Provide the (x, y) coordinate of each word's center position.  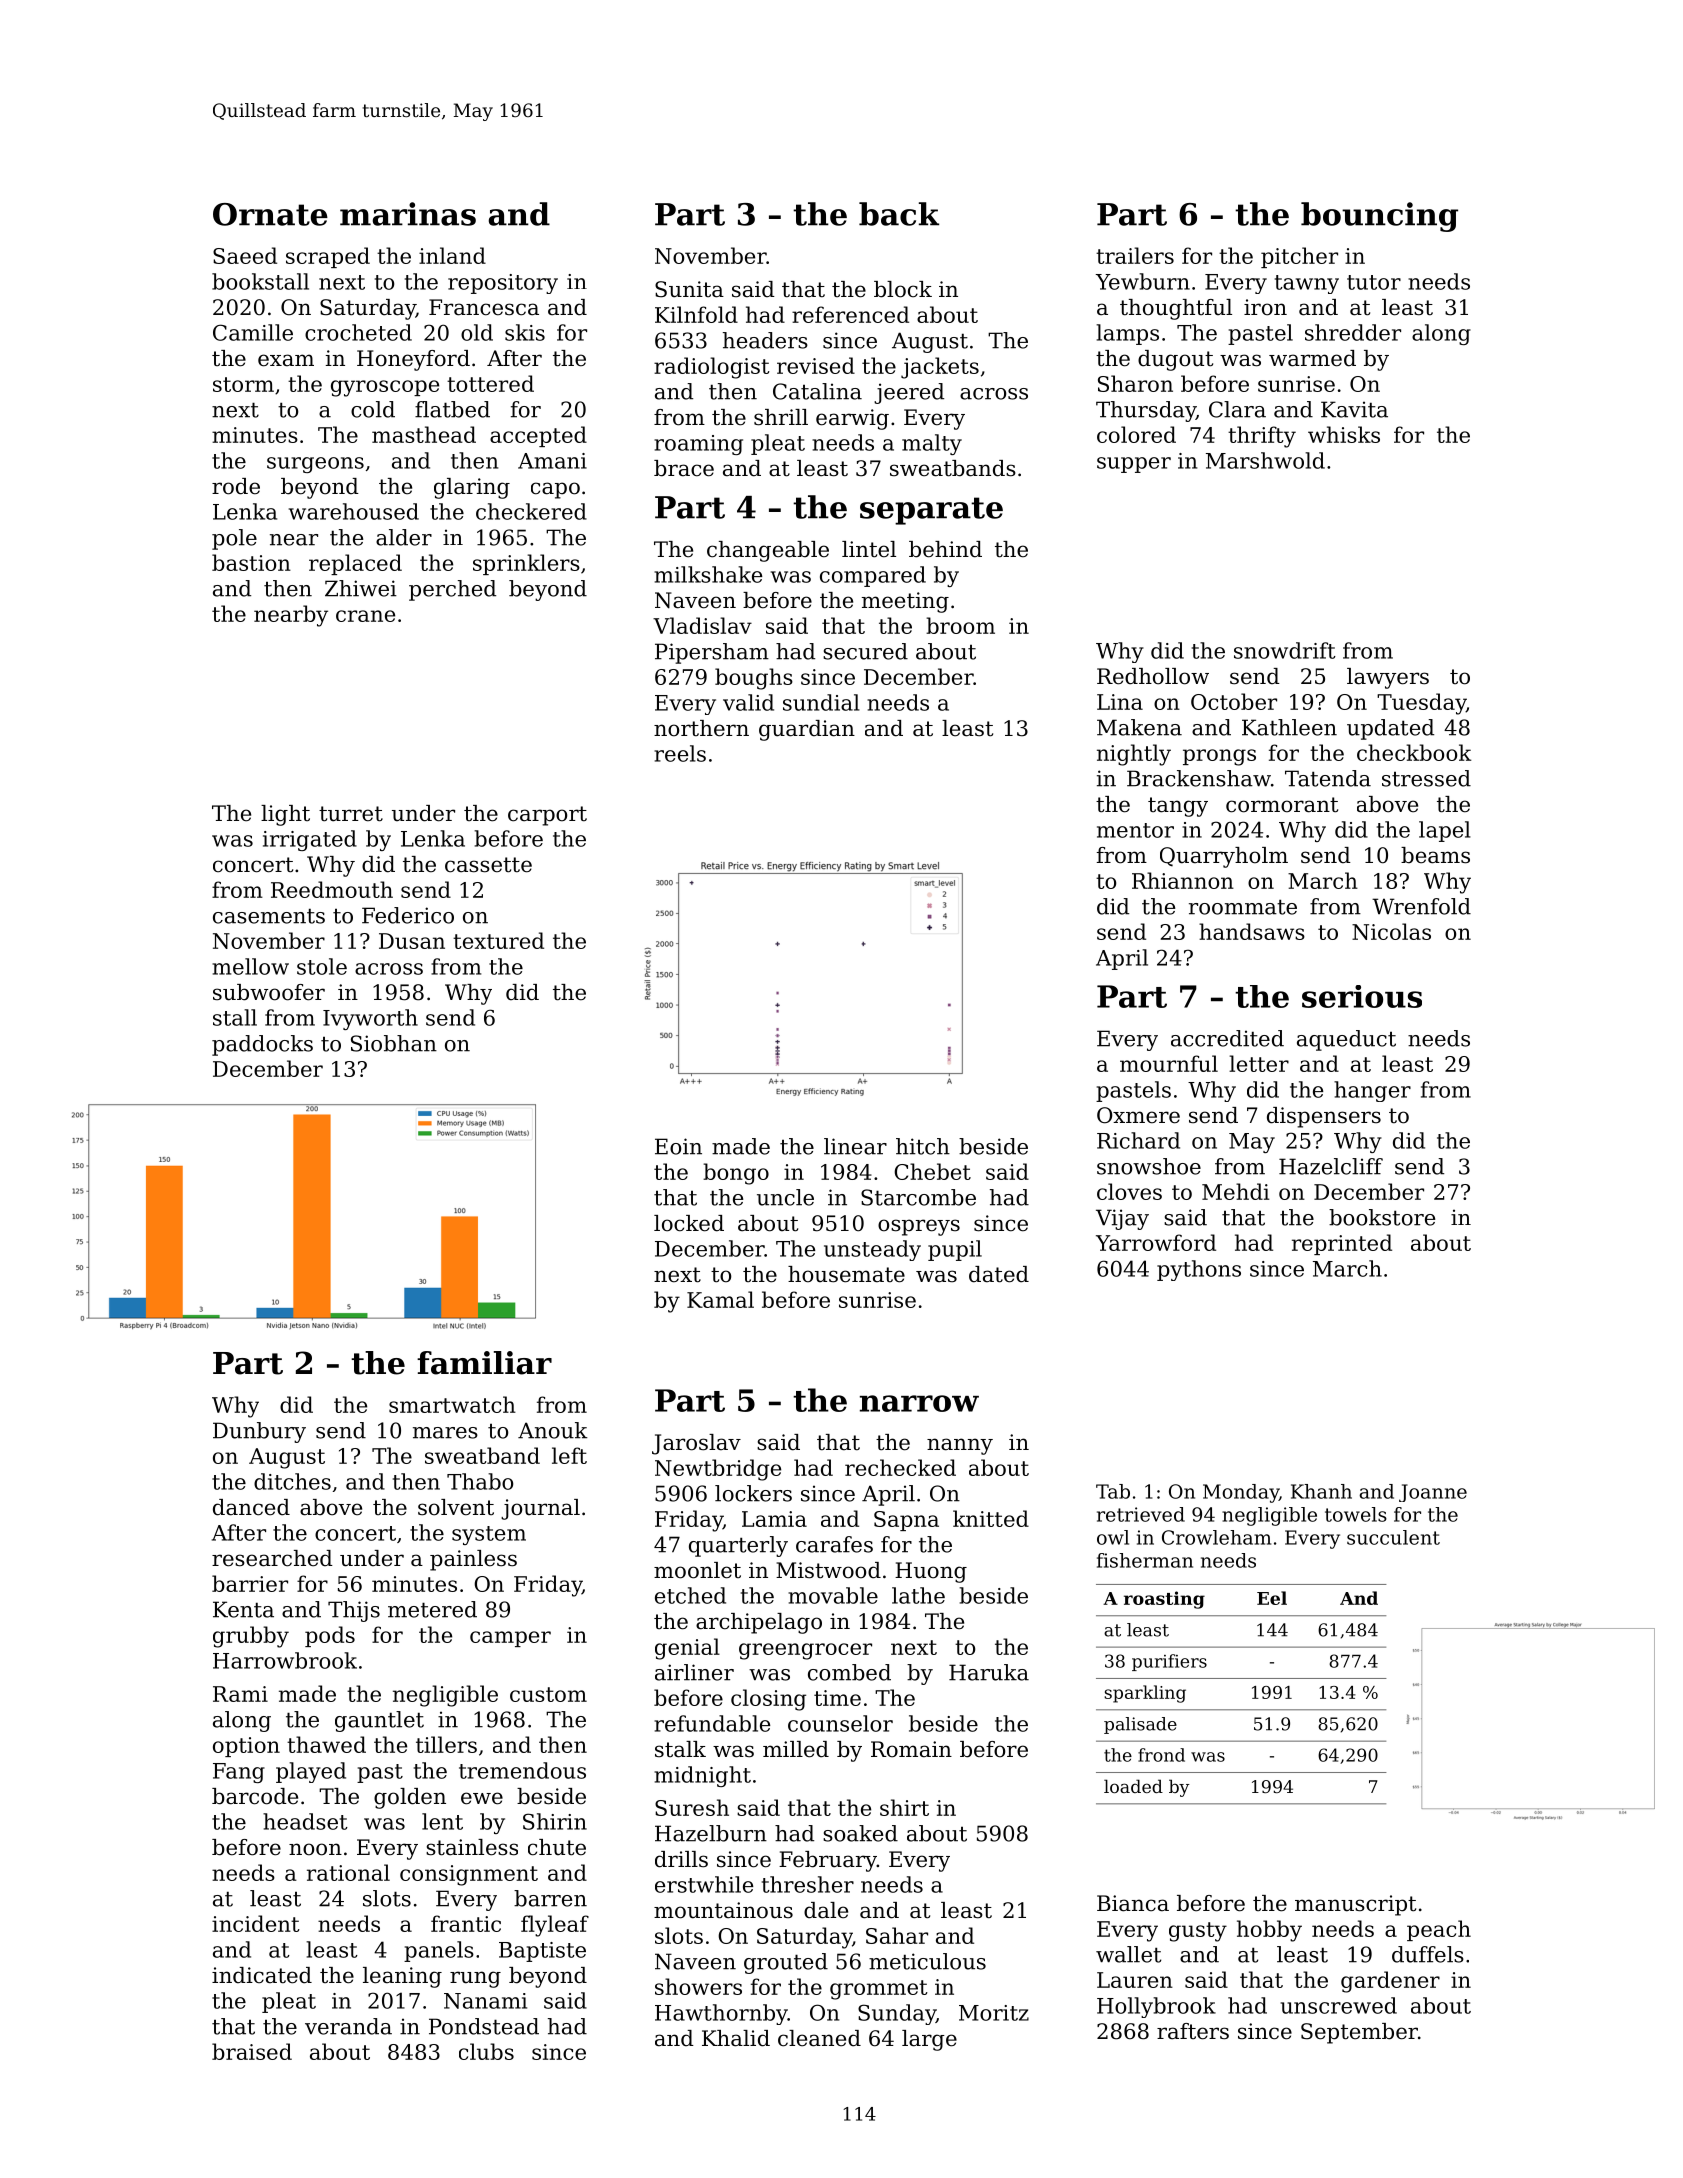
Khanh (1321, 1491)
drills (681, 1859)
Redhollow (1153, 676)
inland (452, 255)
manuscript (1355, 1905)
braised (252, 2051)
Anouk (553, 1430)
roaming (698, 445)
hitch (923, 1146)
